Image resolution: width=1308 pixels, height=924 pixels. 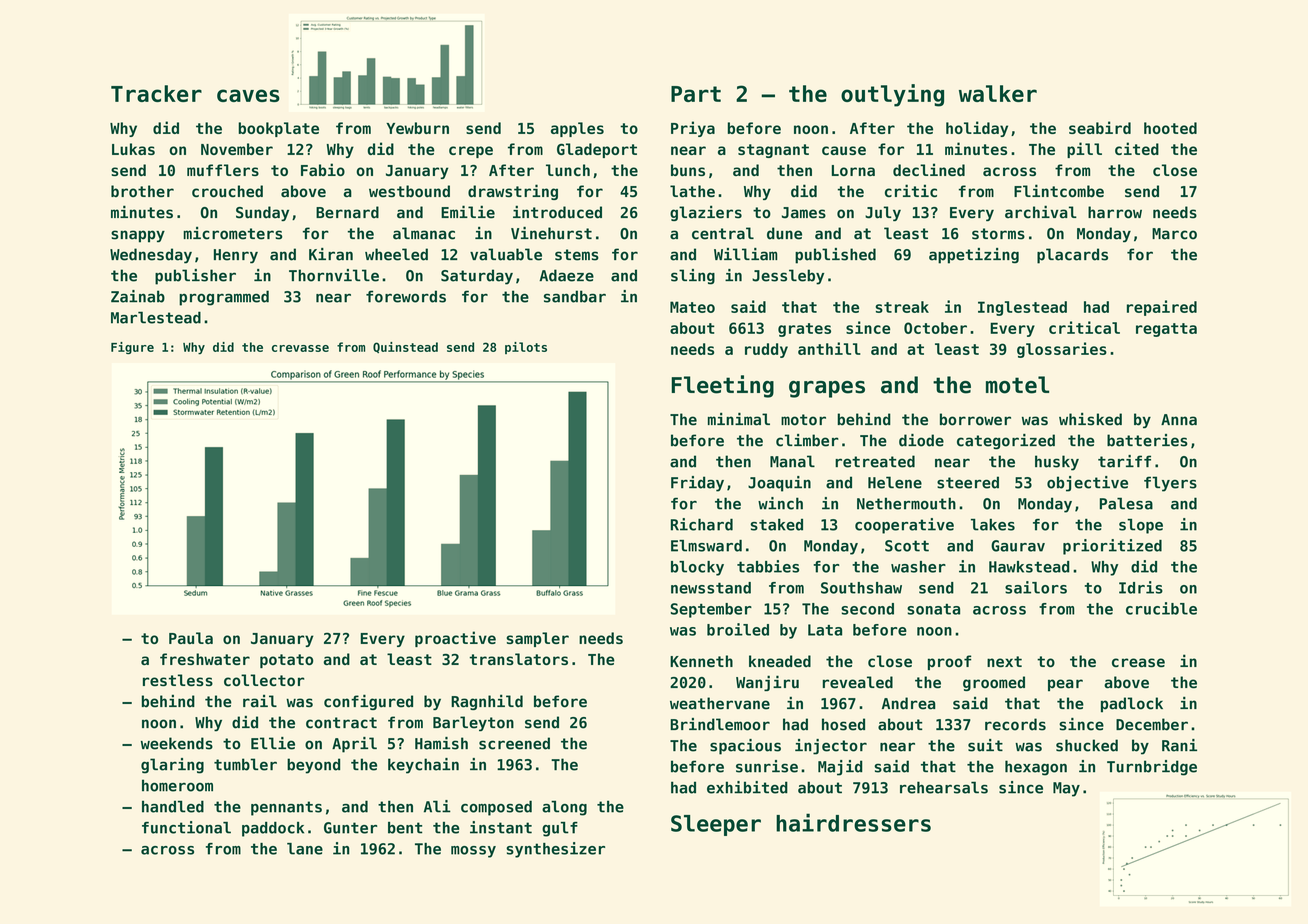 I want to click on Richard, so click(x=702, y=524).
